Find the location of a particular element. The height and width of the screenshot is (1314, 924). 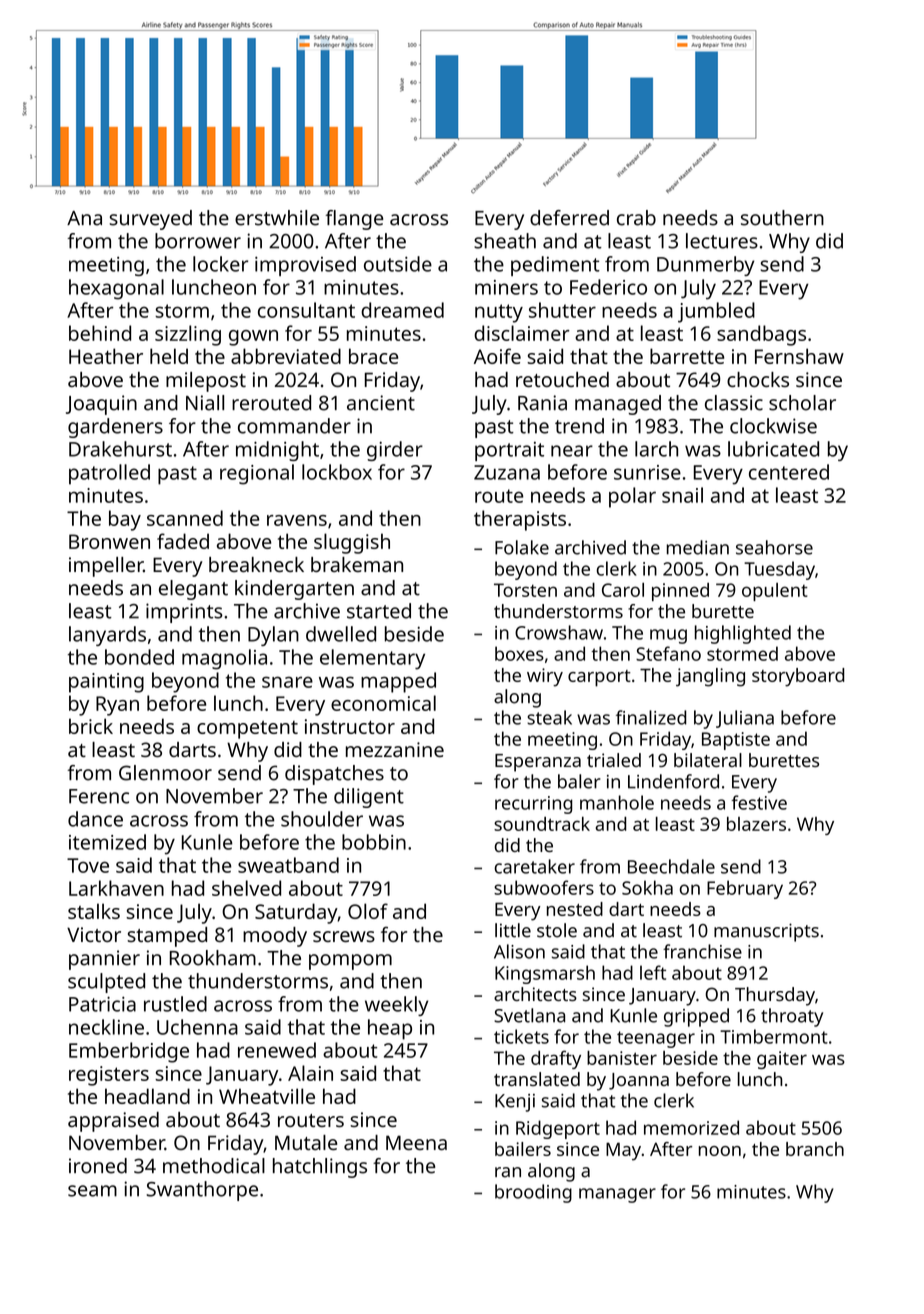

barrette is located at coordinates (687, 356).
